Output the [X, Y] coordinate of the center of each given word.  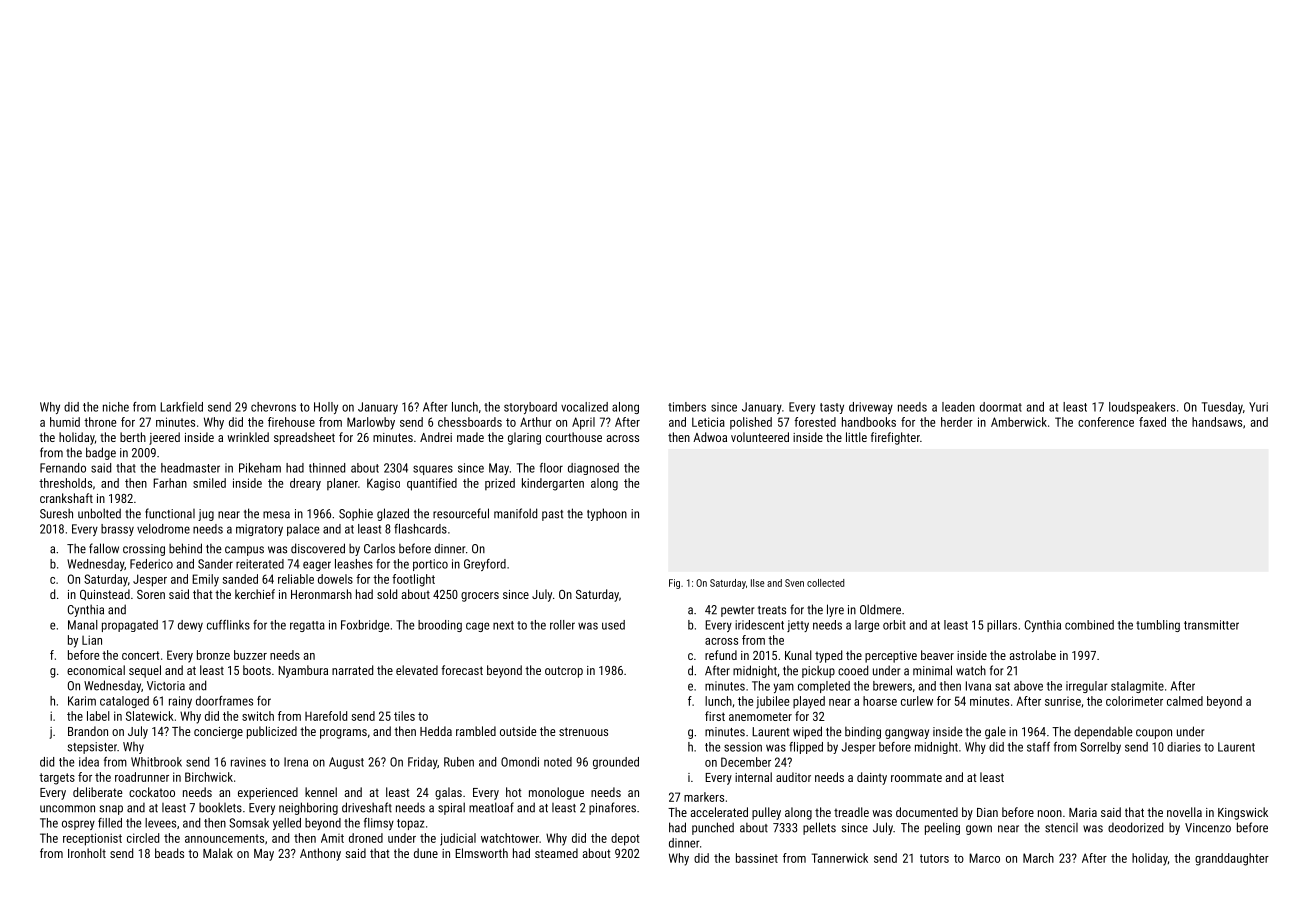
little [856, 437]
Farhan [170, 483]
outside [518, 731]
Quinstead [105, 595]
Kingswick [1243, 813]
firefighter [895, 438]
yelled [287, 824]
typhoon [607, 514]
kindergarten [553, 484]
